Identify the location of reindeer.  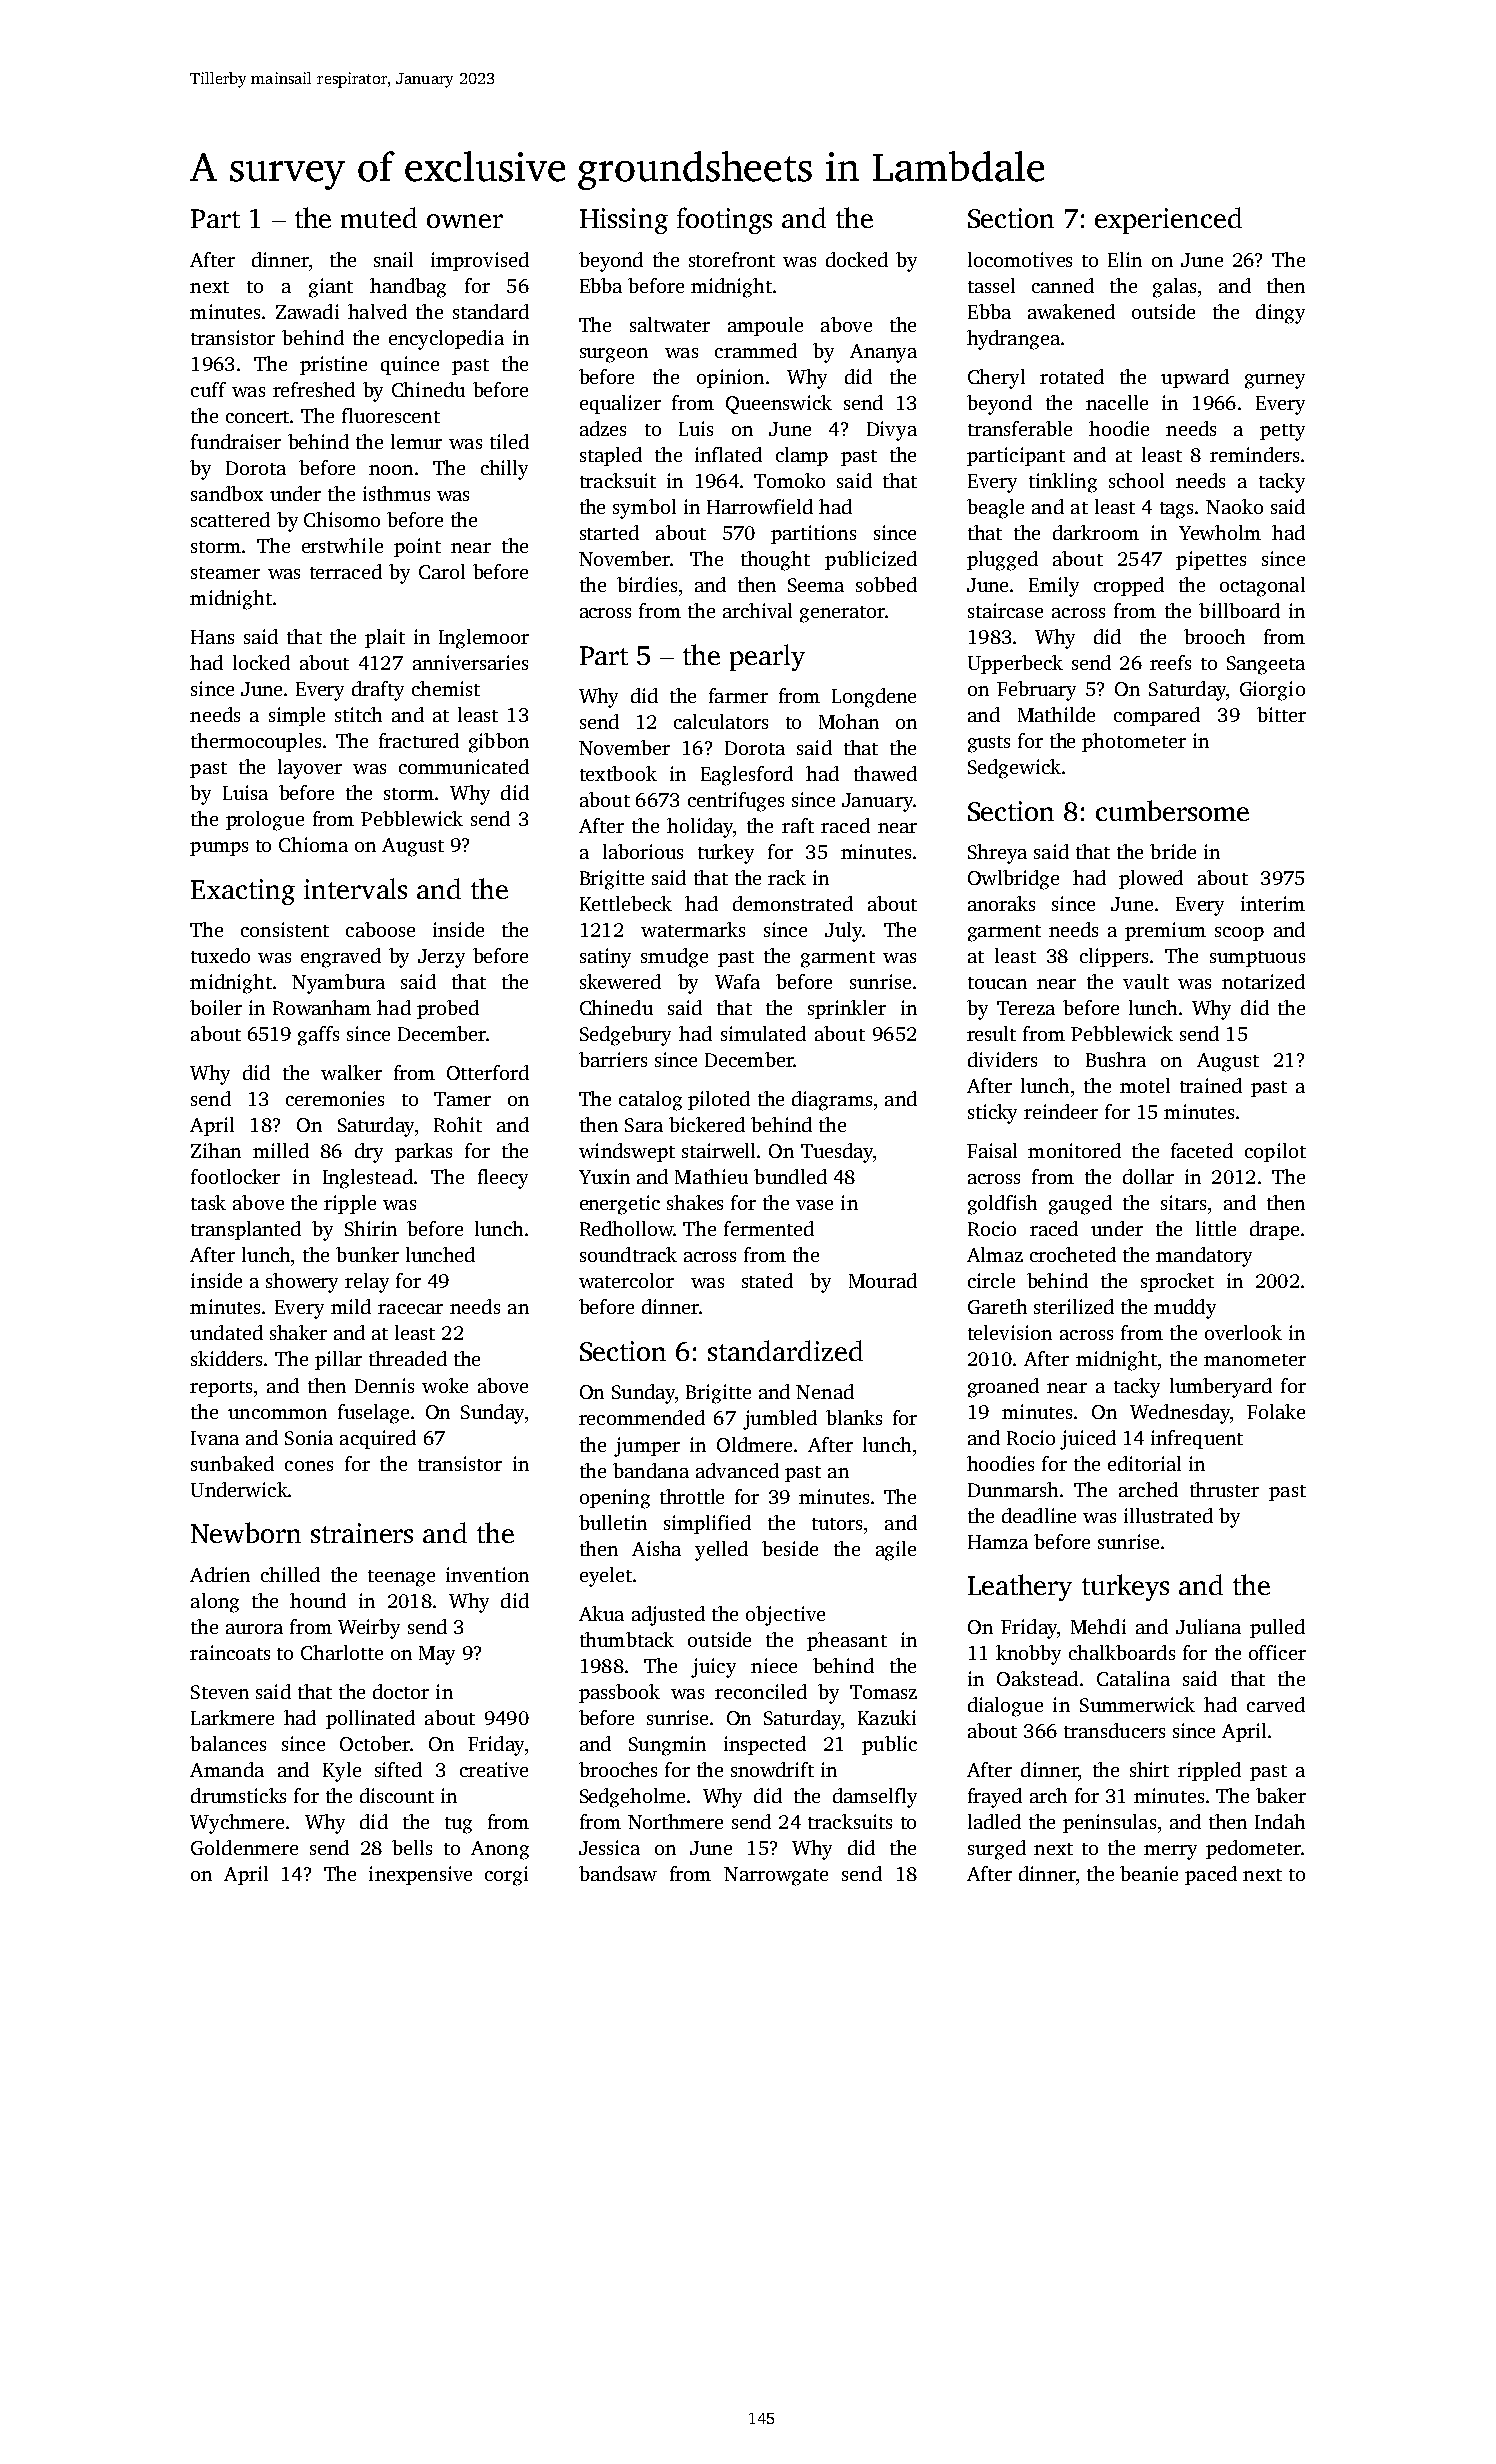
(1061, 1111).
